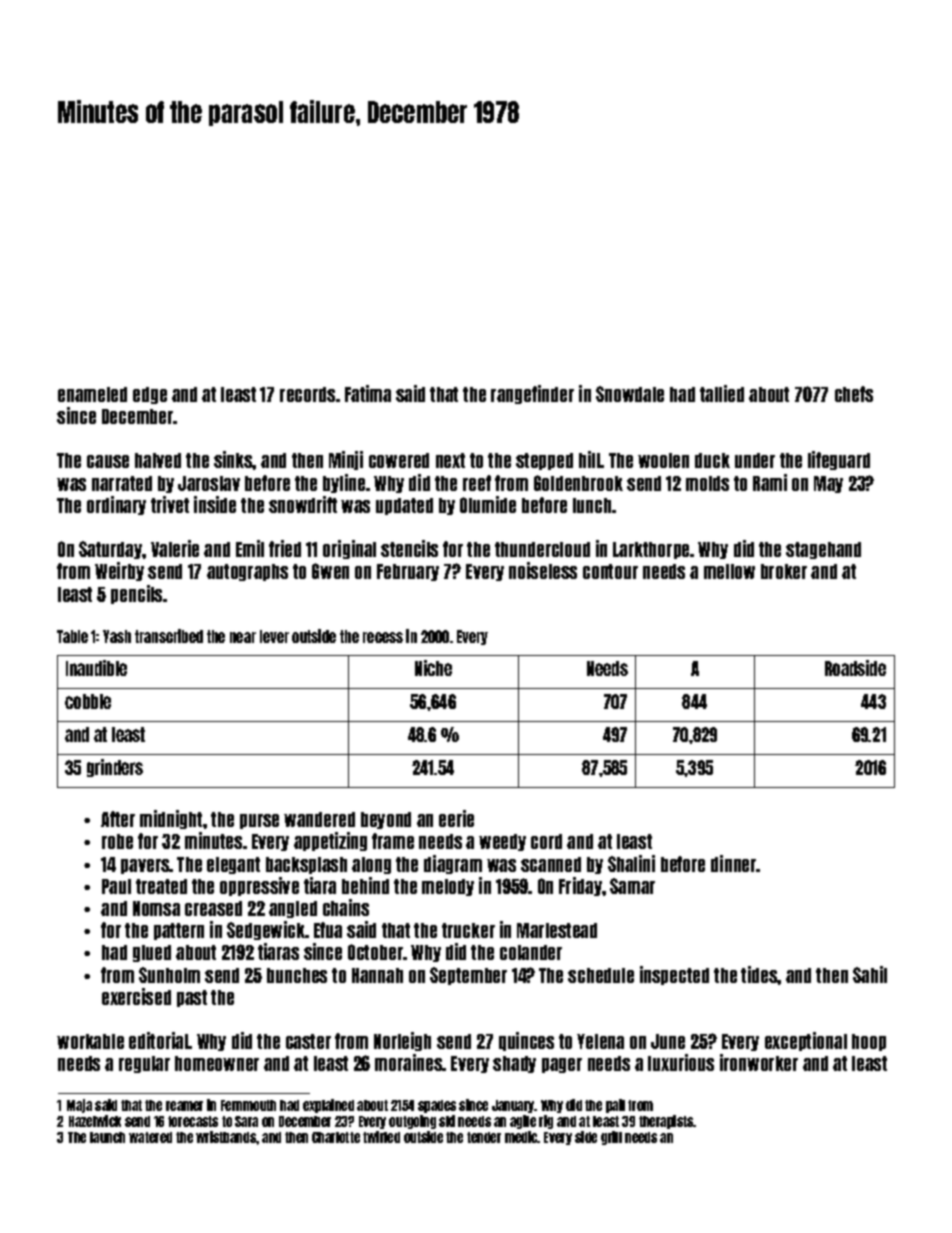  What do you see at coordinates (734, 863) in the screenshot?
I see `dinner` at bounding box center [734, 863].
